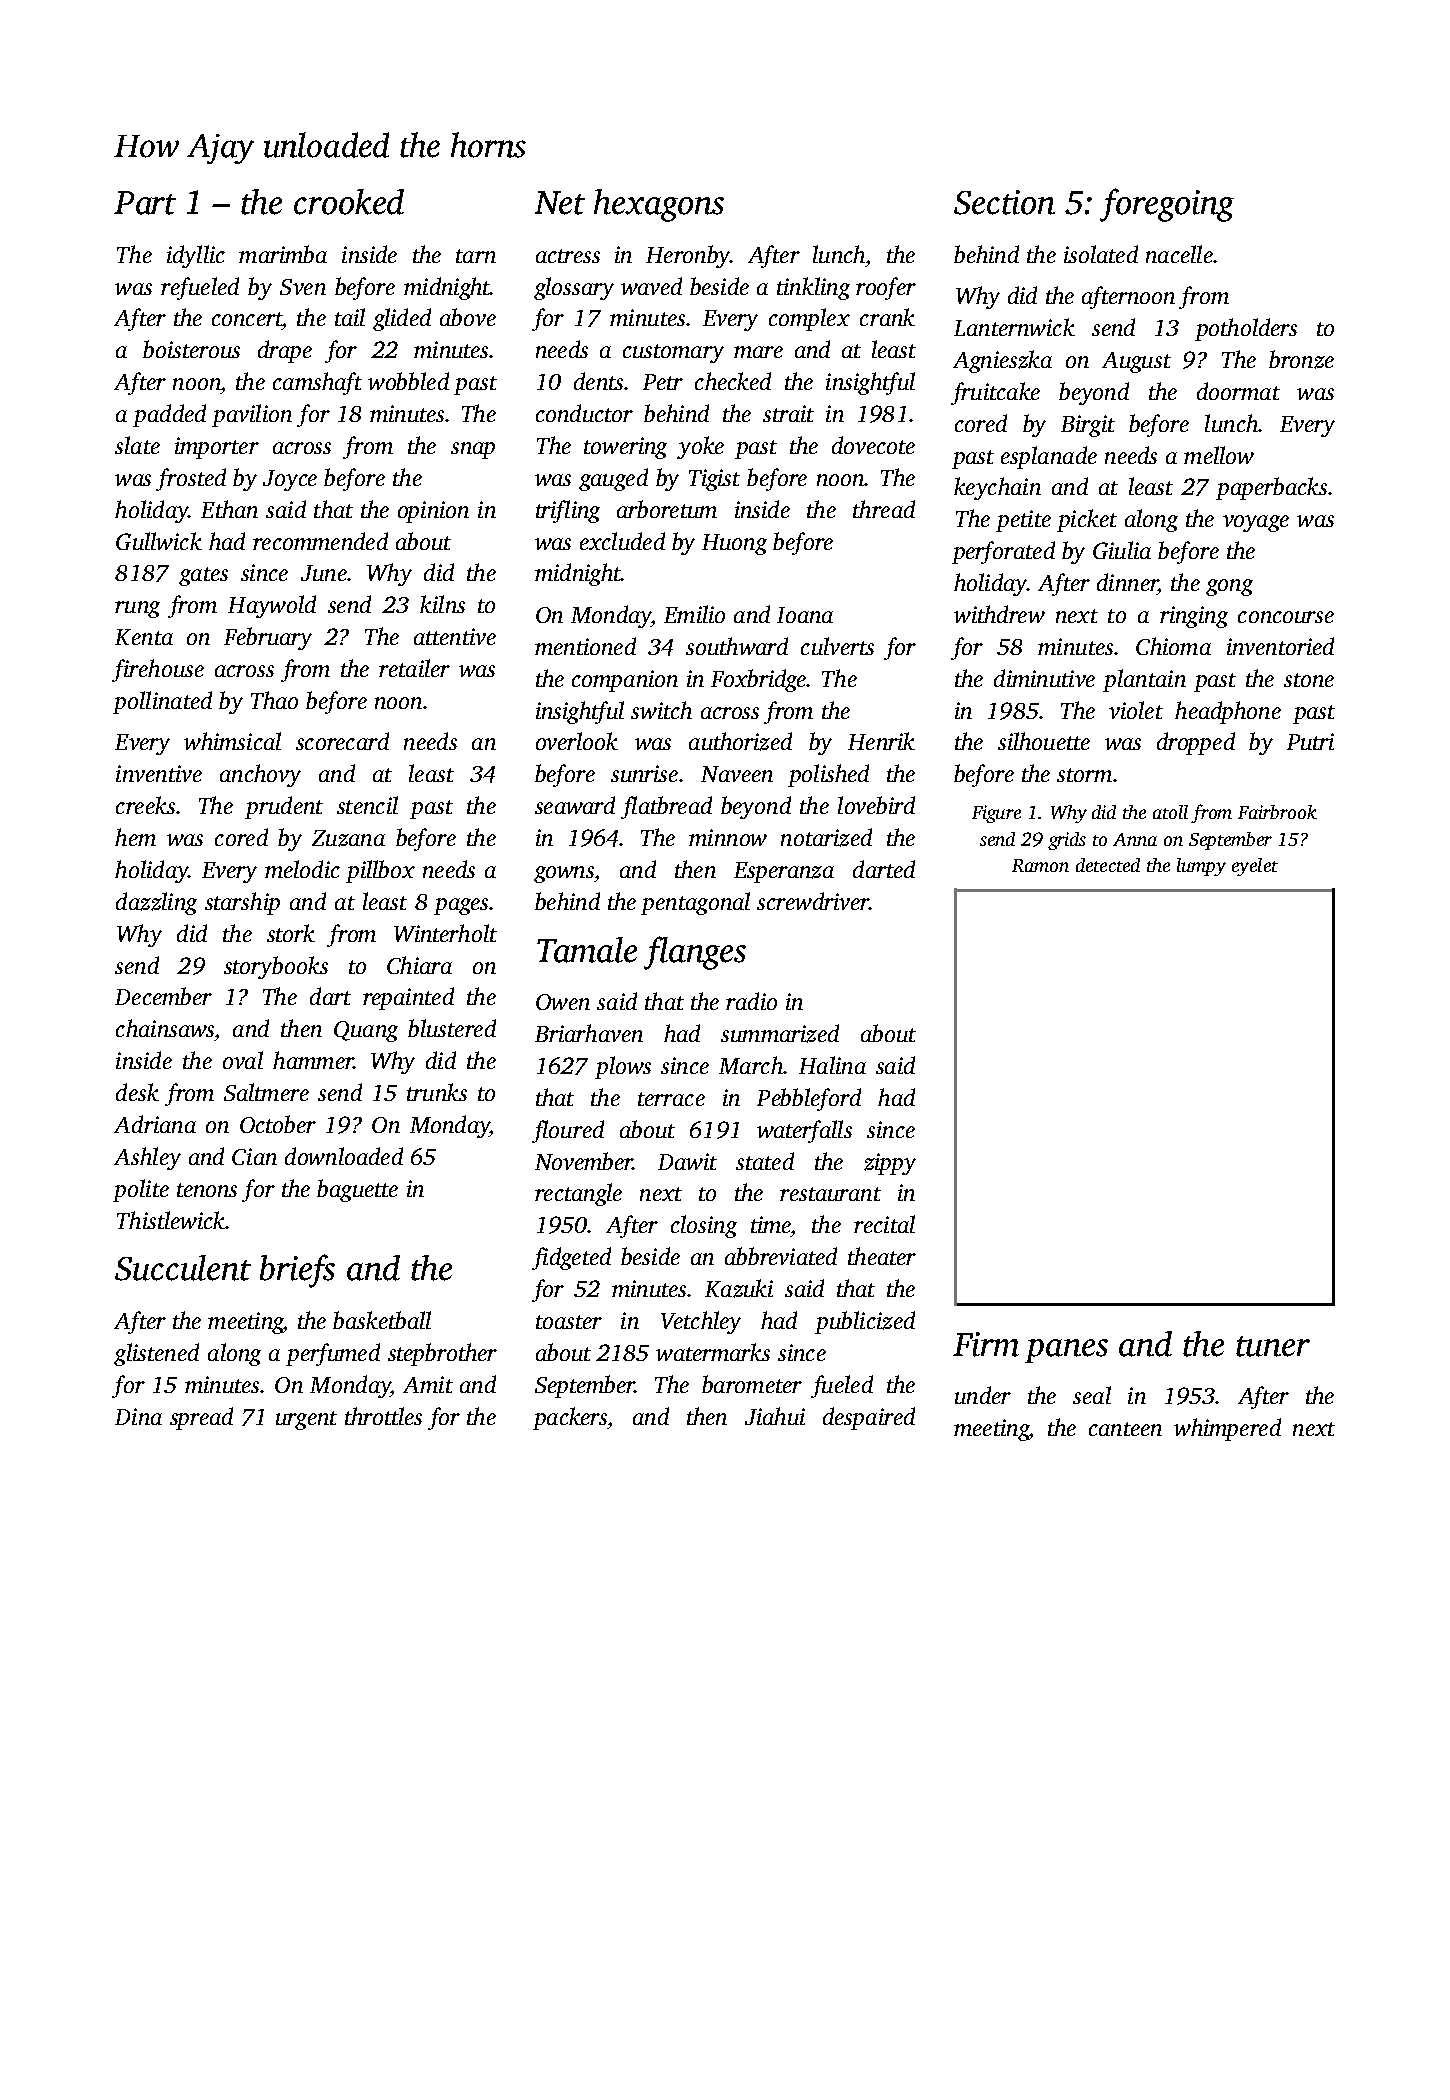 The image size is (1450, 2100). I want to click on Chiara, so click(419, 965).
